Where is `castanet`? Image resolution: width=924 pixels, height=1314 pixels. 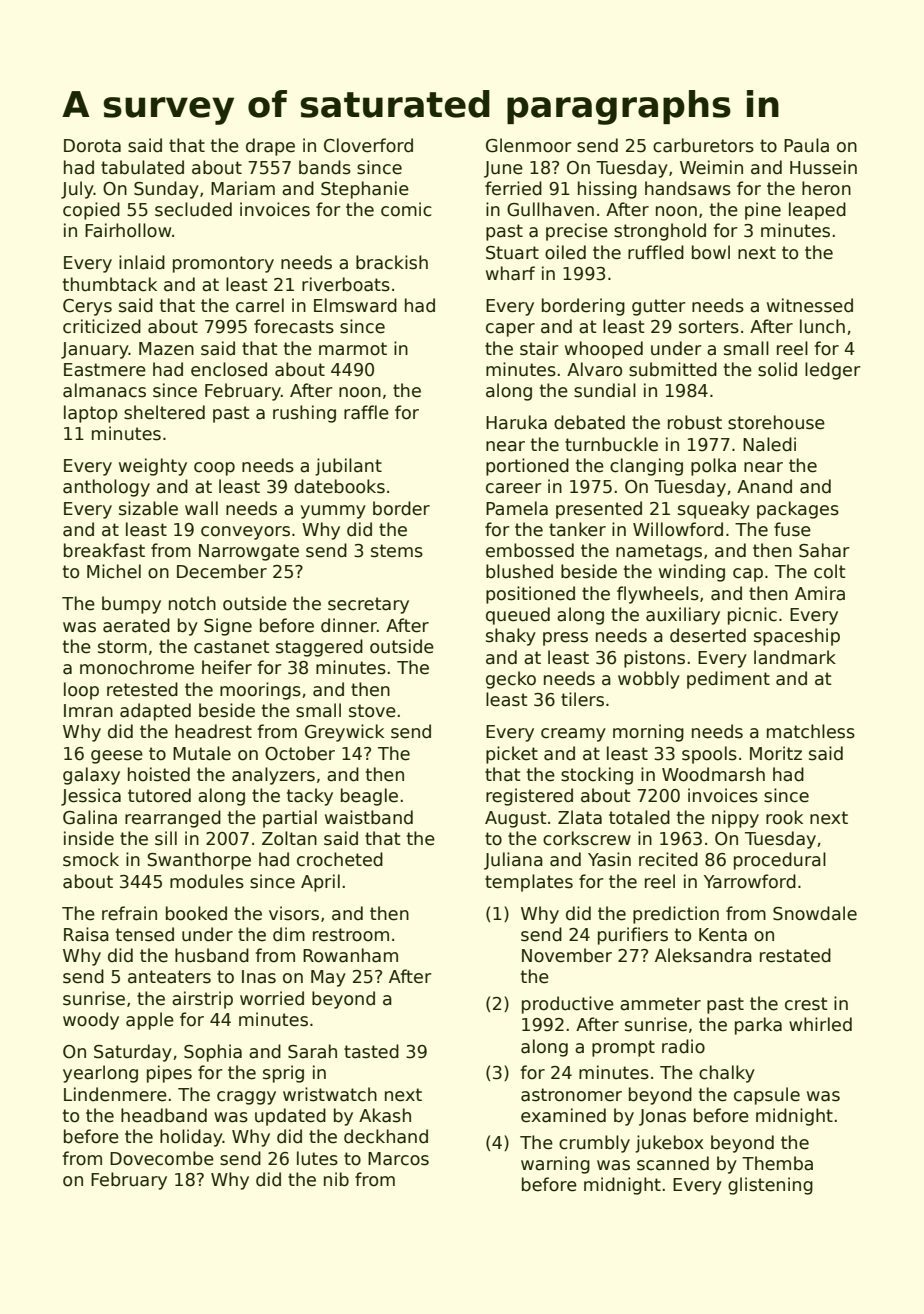
castanet is located at coordinates (232, 647).
